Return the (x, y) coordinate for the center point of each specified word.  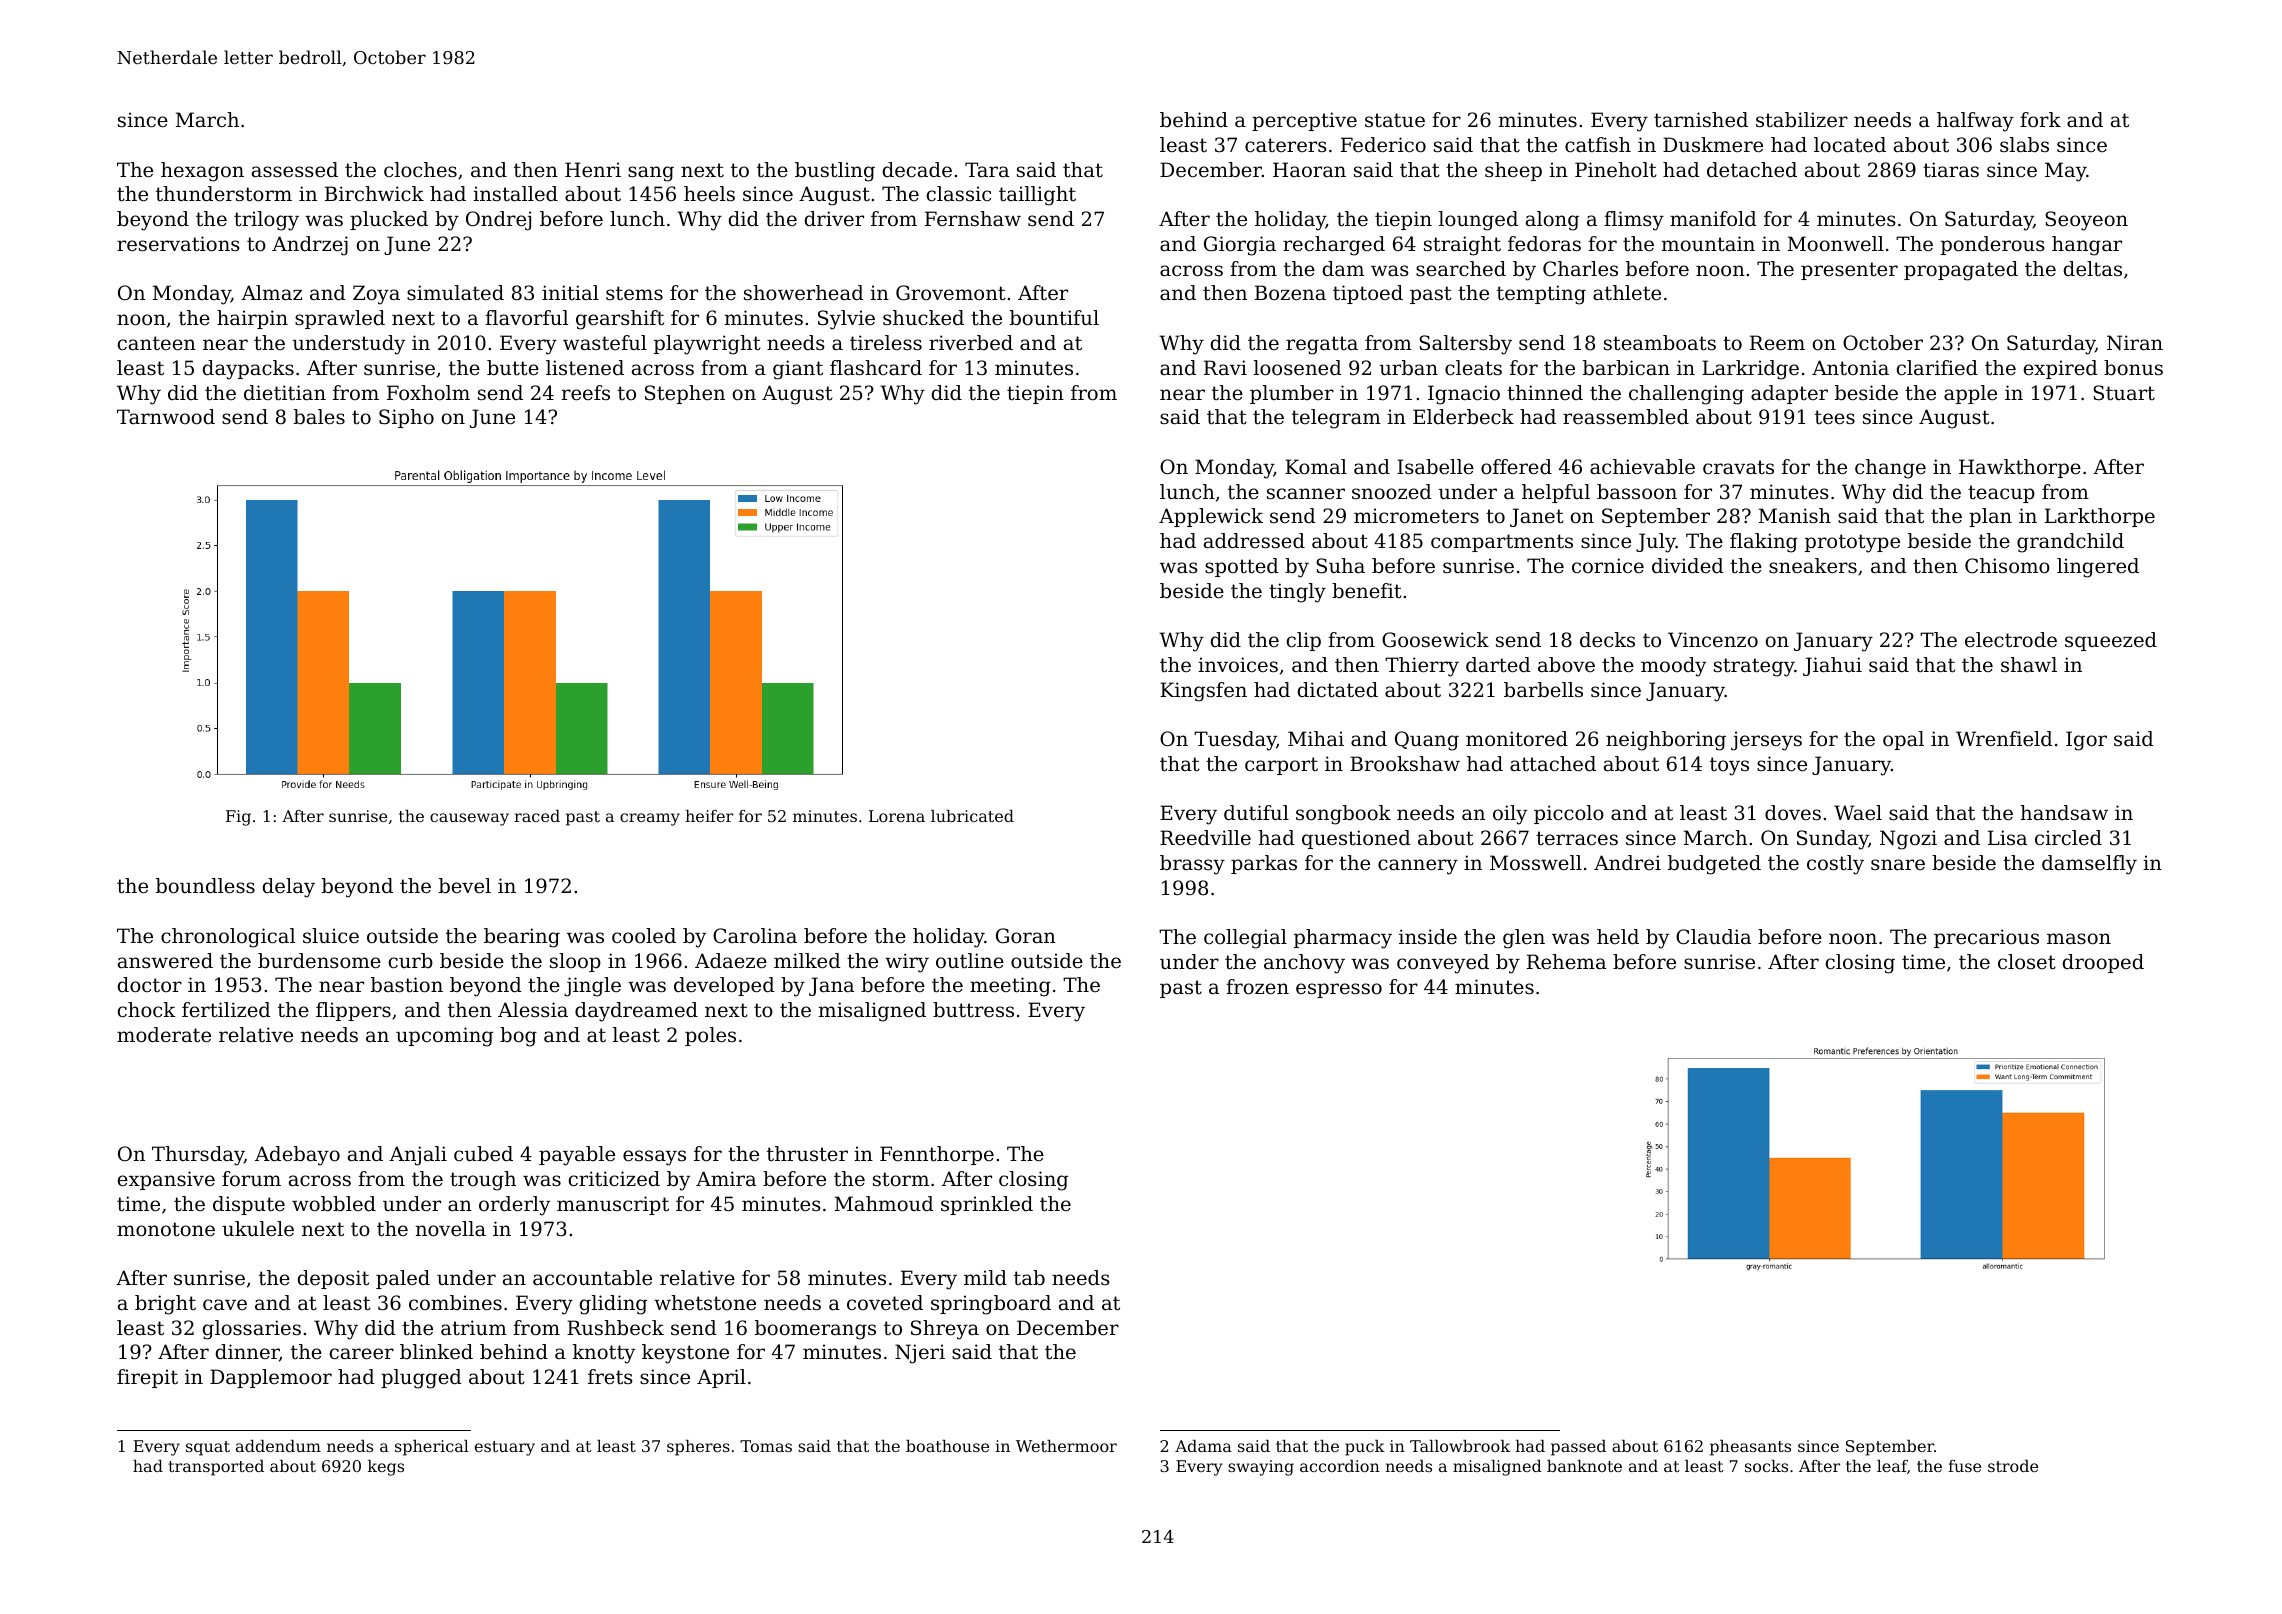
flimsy (1634, 221)
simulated (455, 293)
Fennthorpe (937, 1155)
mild (985, 1278)
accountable (592, 1278)
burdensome (319, 961)
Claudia (1713, 937)
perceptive (1304, 121)
